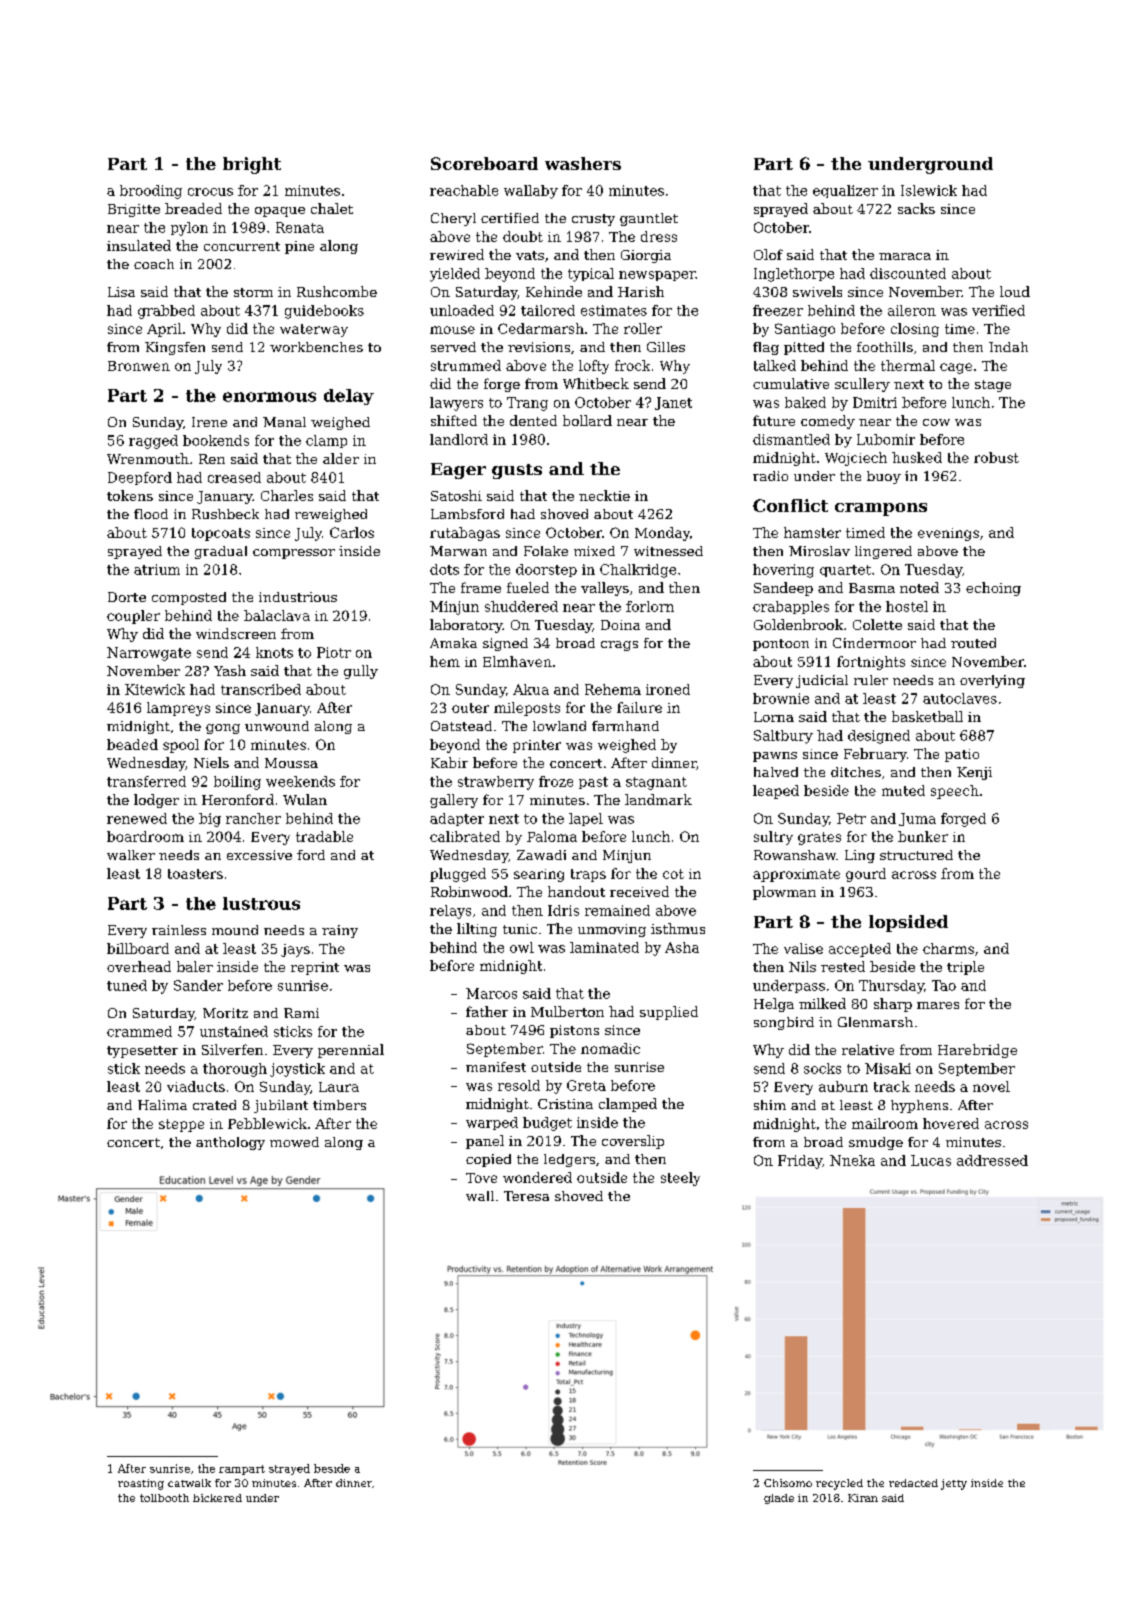  What do you see at coordinates (845, 191) in the page?
I see `equalizer` at bounding box center [845, 191].
